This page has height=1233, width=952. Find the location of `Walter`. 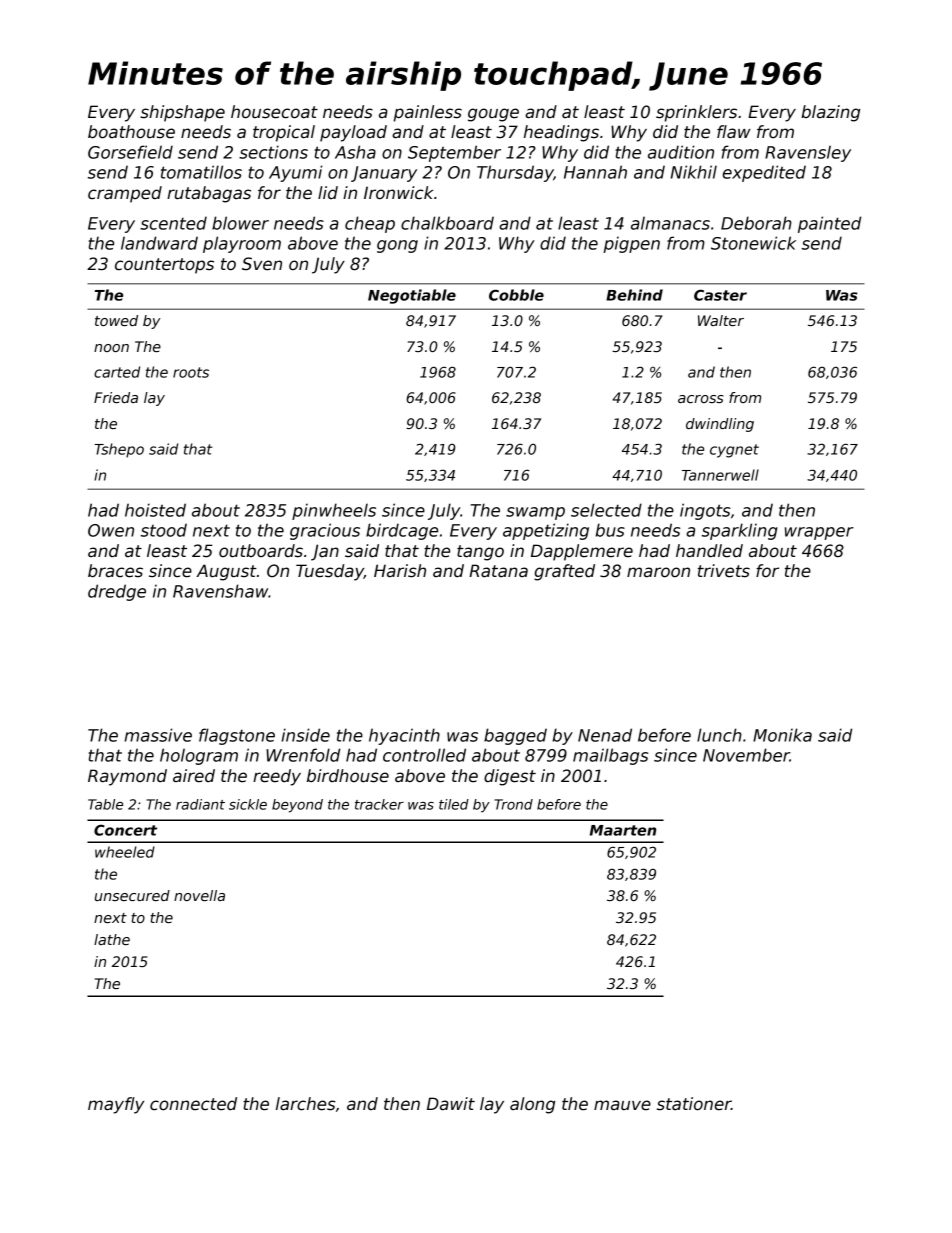

Walter is located at coordinates (721, 320).
